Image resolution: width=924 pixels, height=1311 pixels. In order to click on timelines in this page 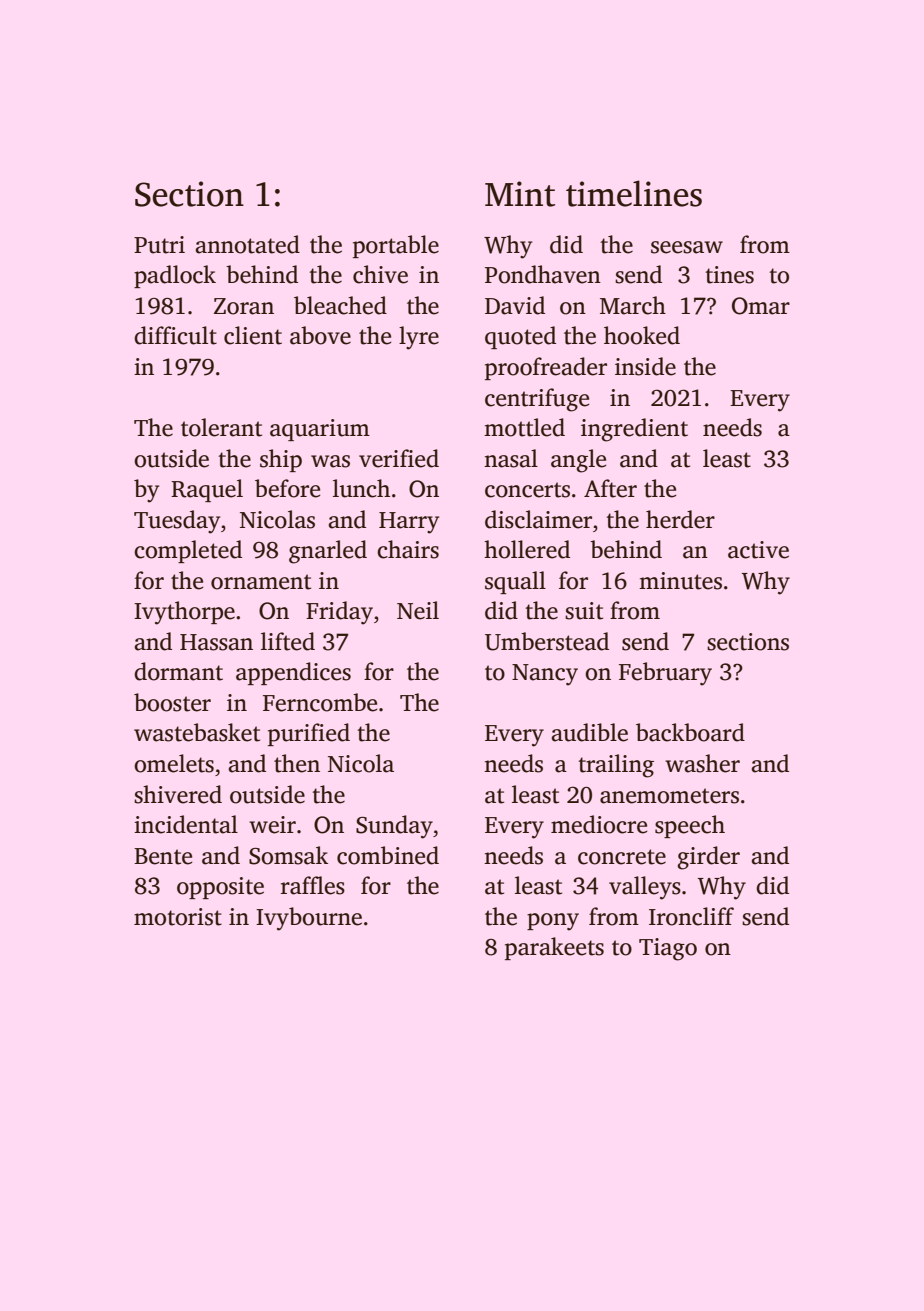, I will do `click(634, 193)`.
